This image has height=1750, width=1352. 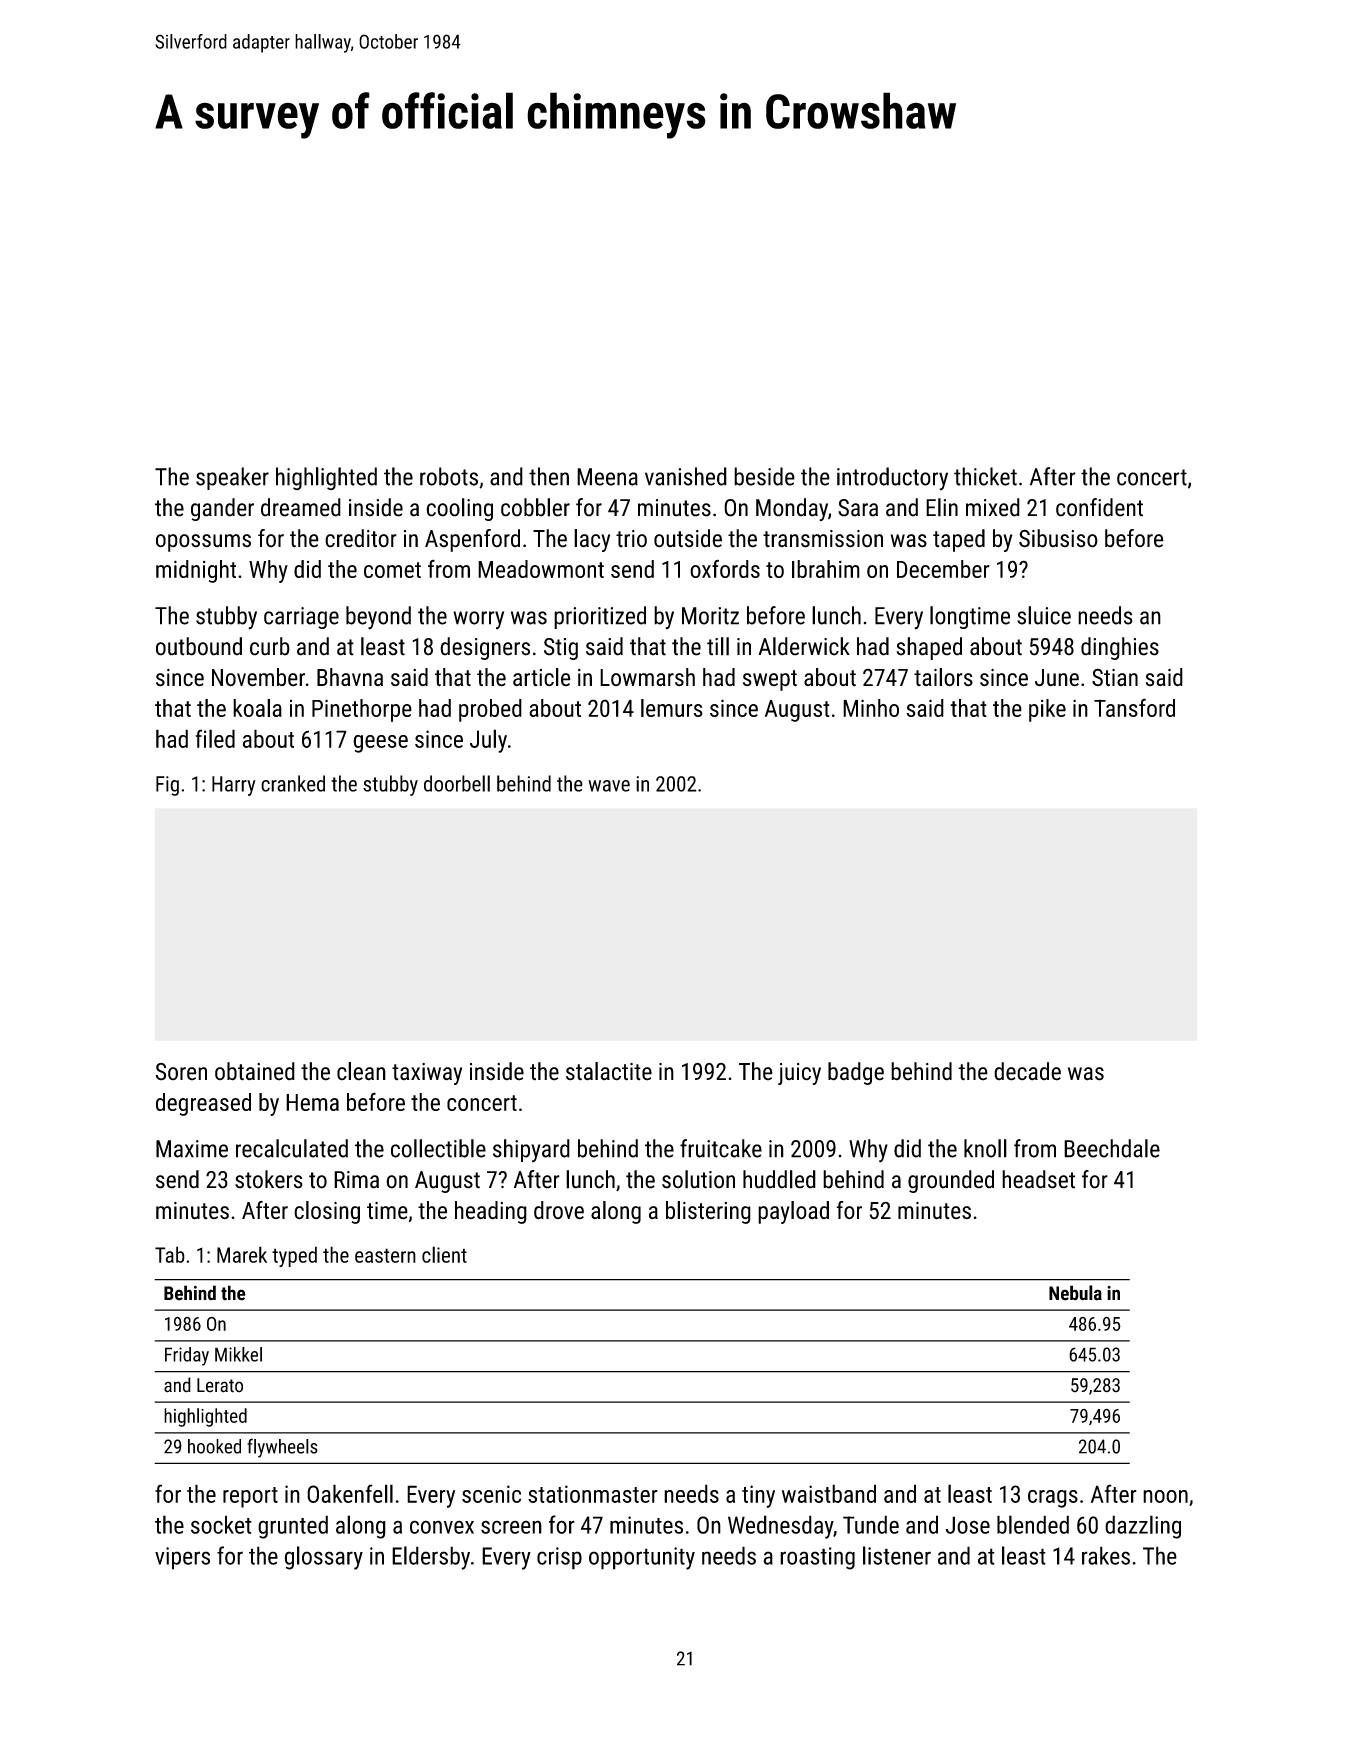 I want to click on outbound, so click(x=199, y=646).
